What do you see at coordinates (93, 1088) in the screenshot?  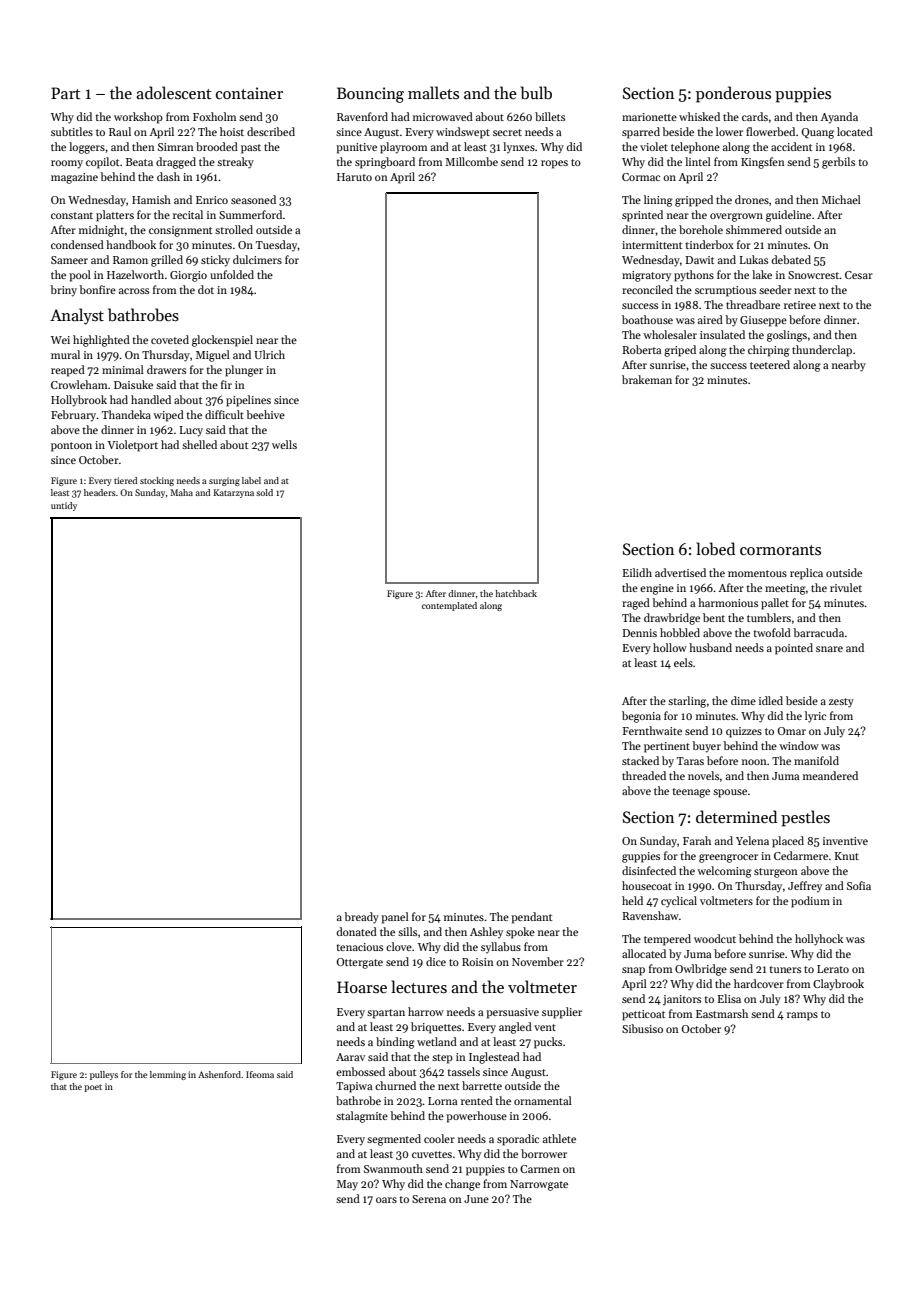 I see `poet` at bounding box center [93, 1088].
